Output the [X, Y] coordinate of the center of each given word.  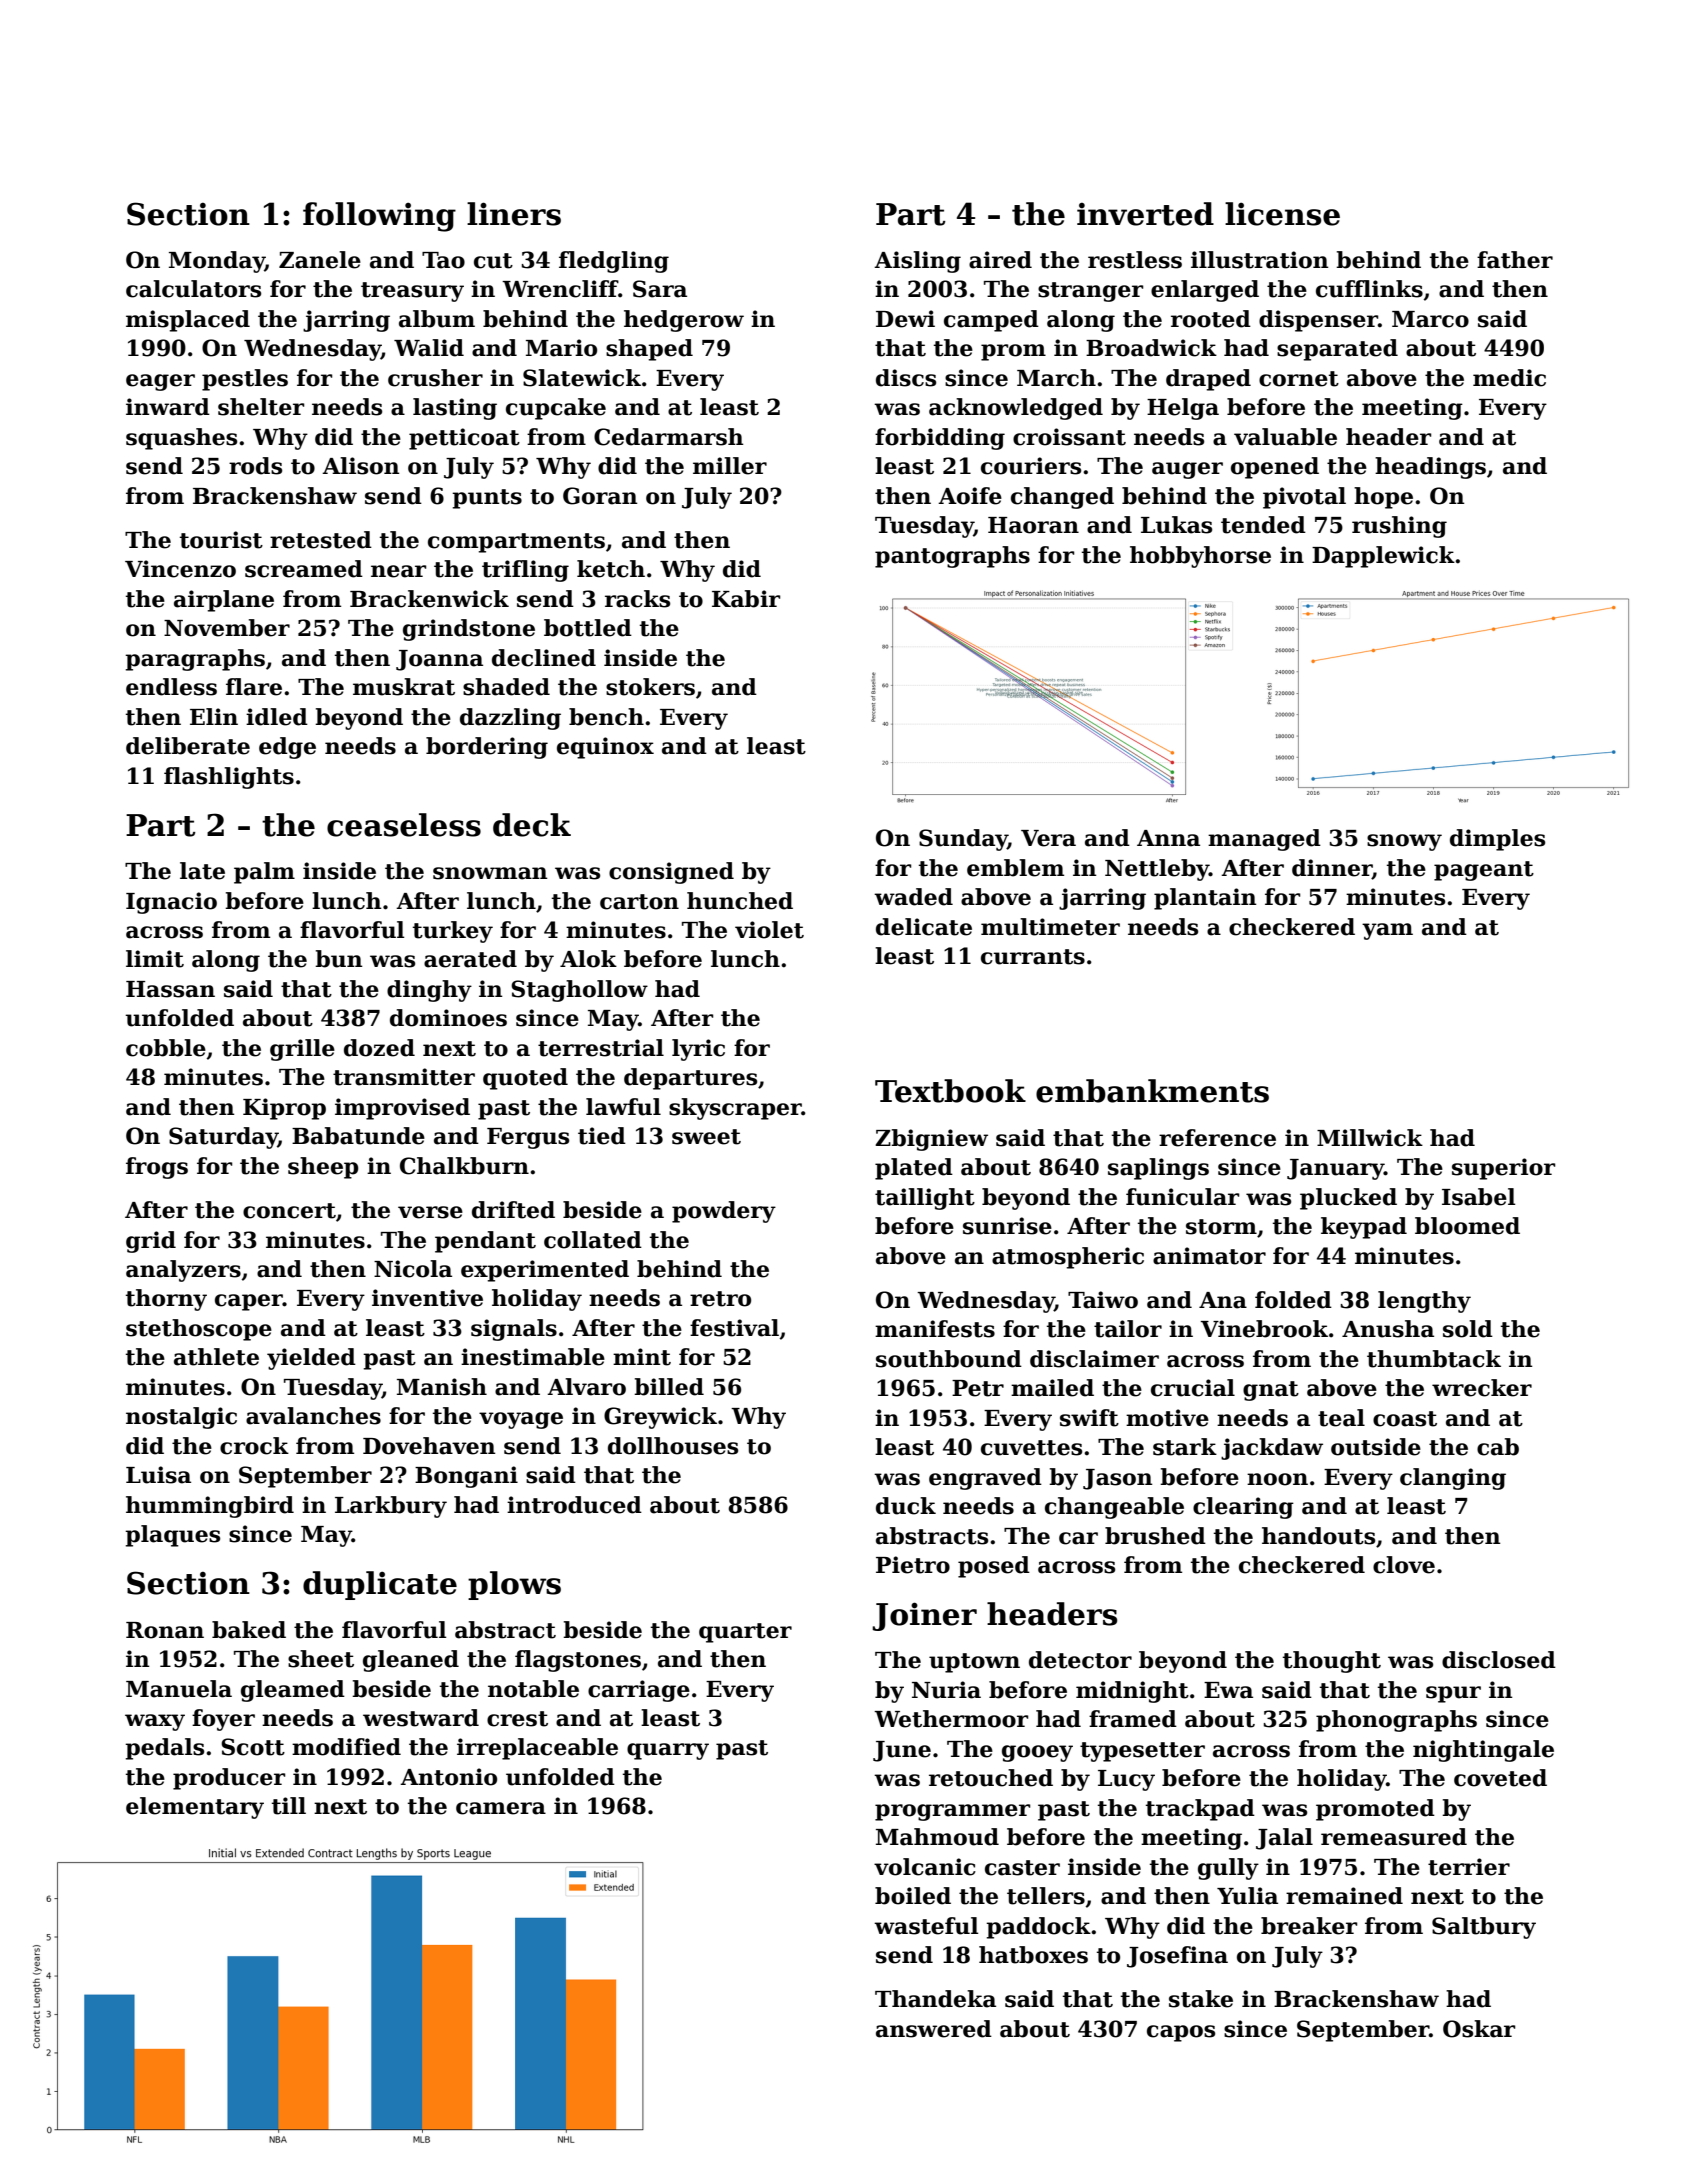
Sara [660, 289]
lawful [623, 1107]
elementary [195, 1808]
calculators [193, 289]
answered [934, 2029]
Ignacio [171, 903]
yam [1387, 931]
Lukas [1176, 525]
